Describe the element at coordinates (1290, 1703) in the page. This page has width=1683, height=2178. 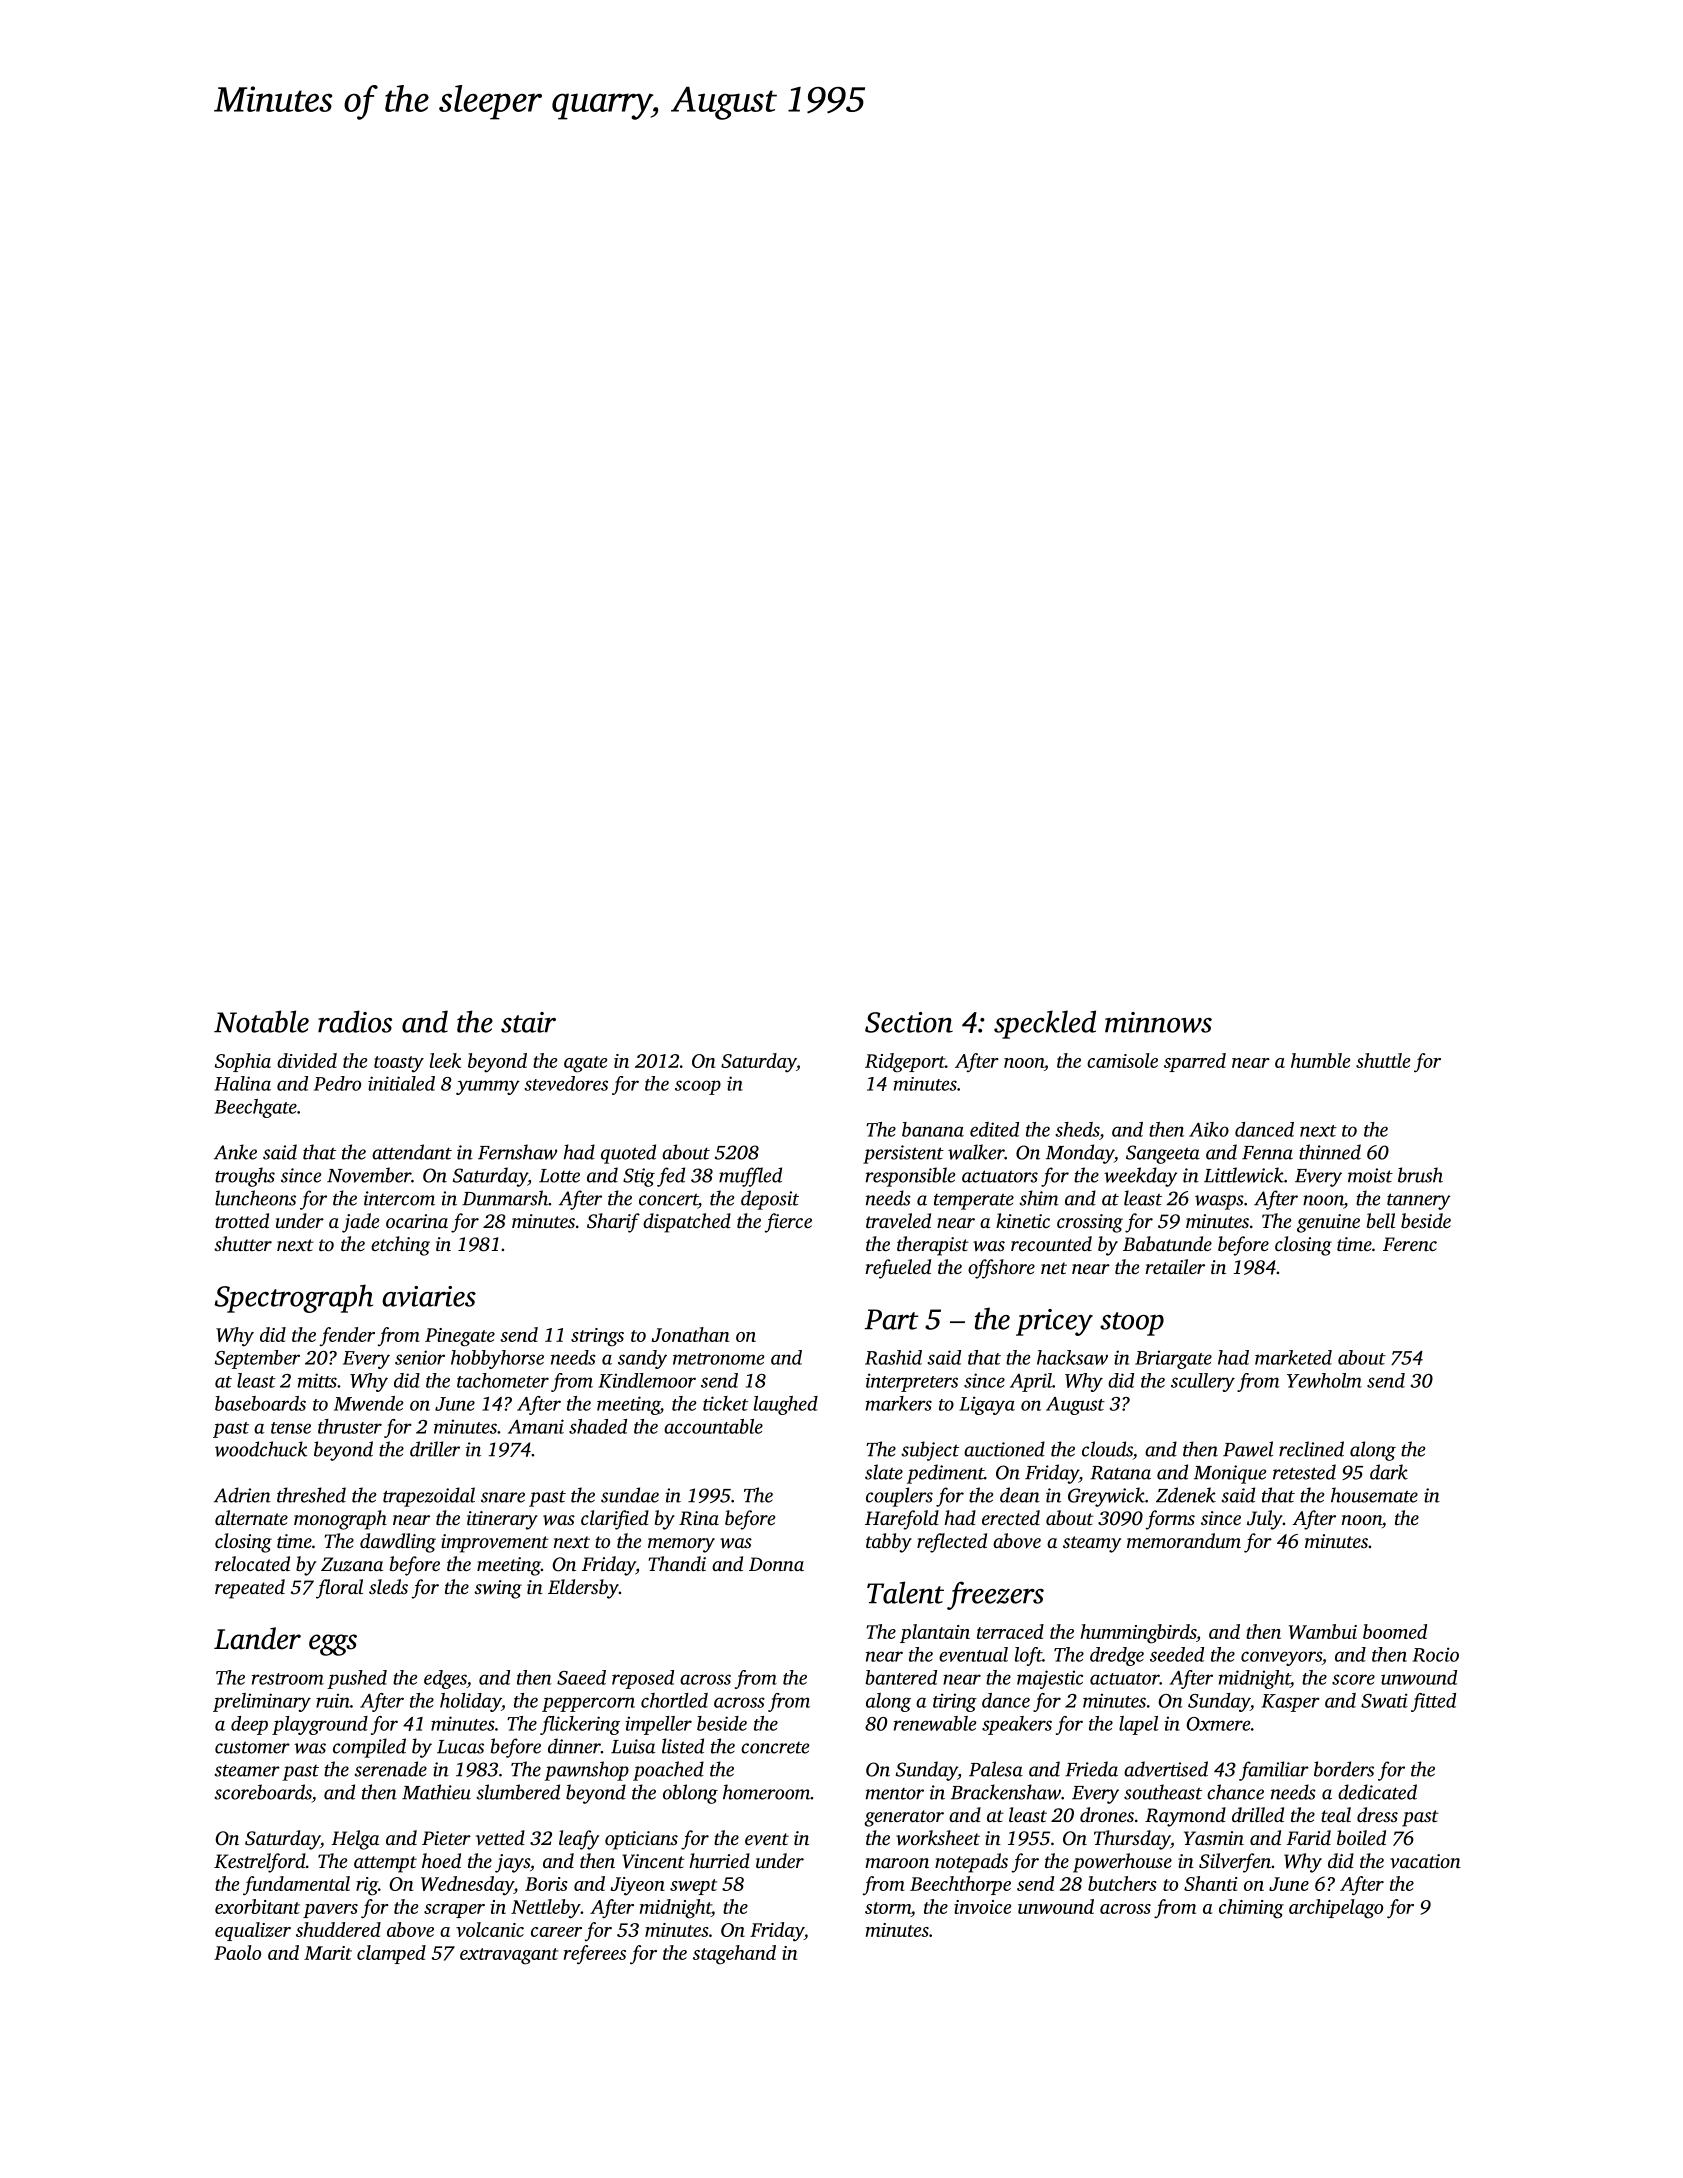
I see `Kasper` at that location.
